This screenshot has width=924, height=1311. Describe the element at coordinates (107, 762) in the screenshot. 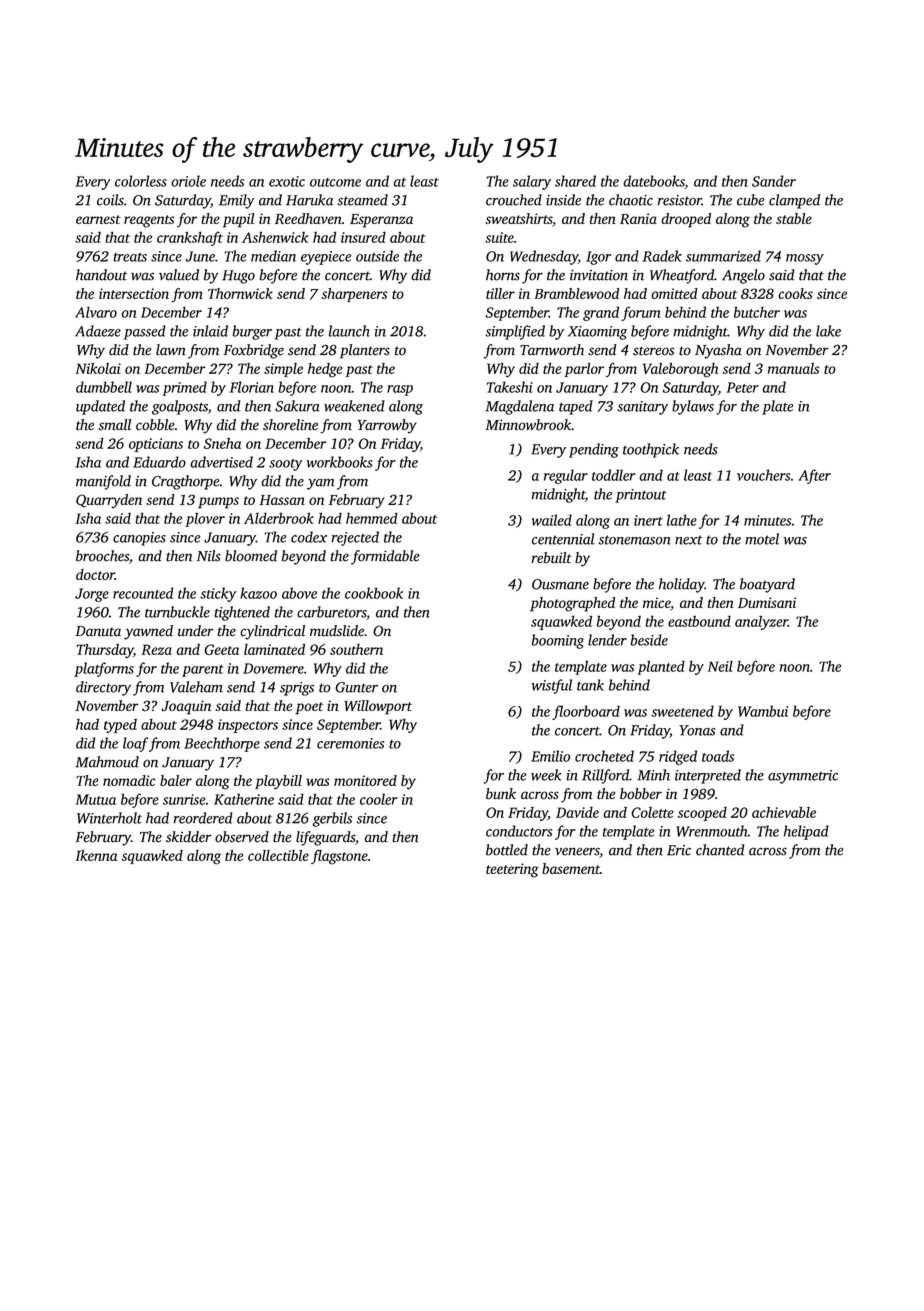

I see `Mahmoud` at that location.
